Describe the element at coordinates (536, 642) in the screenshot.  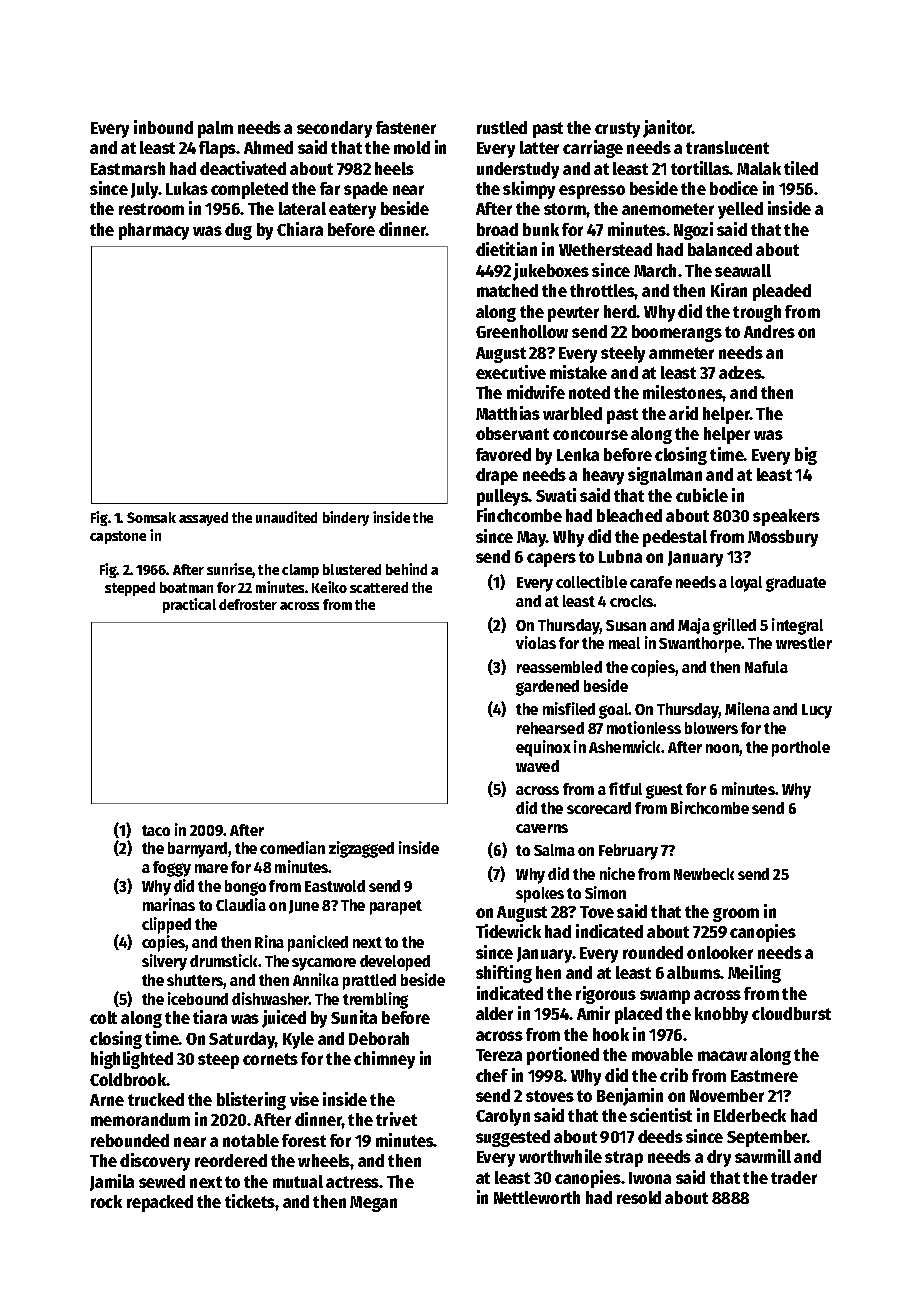
I see `violas` at that location.
